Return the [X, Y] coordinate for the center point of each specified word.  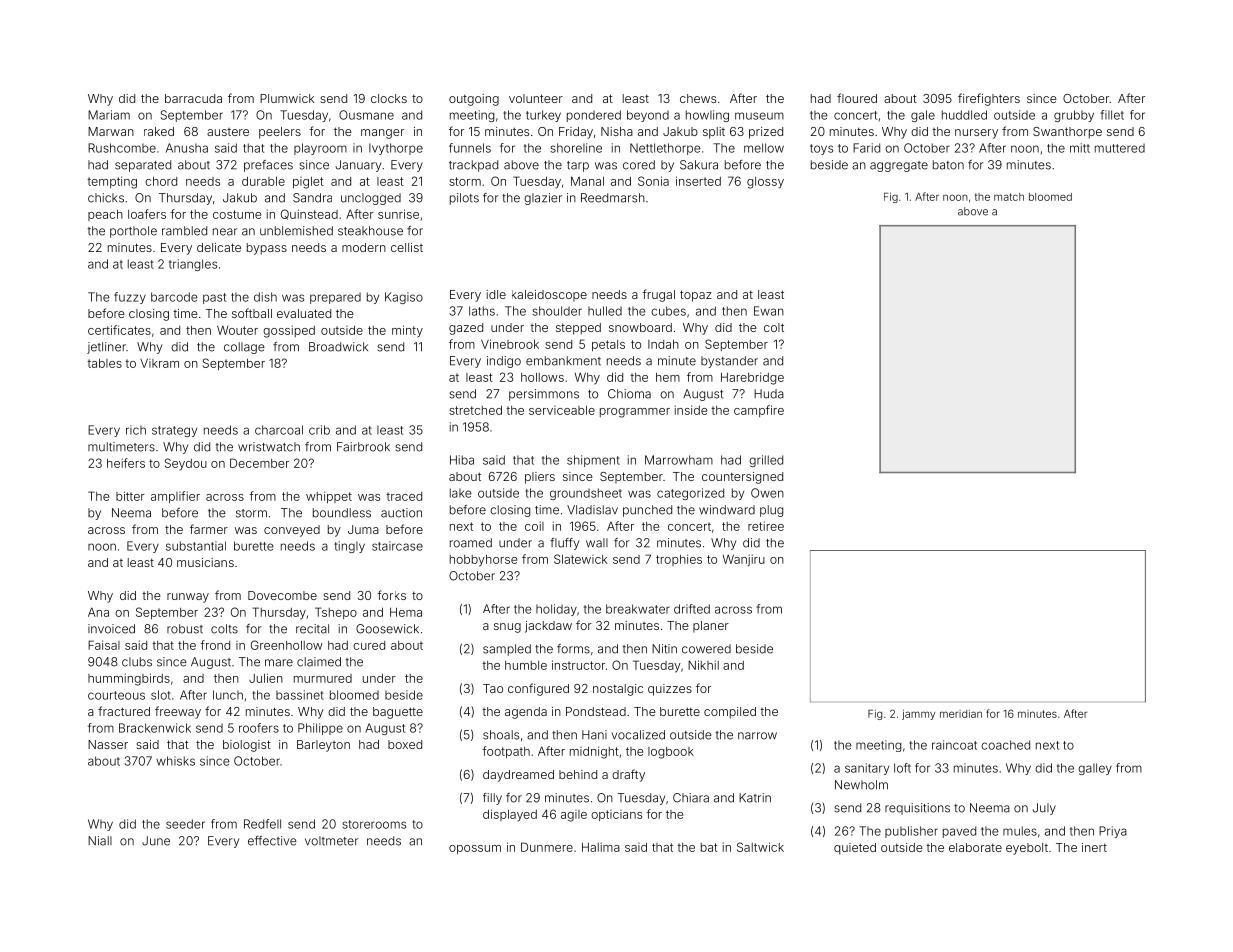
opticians [616, 815]
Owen [767, 493]
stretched [475, 410]
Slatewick [580, 559]
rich [136, 430]
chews [698, 98]
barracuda [193, 98]
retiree [766, 526]
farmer [209, 529]
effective [272, 841]
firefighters [989, 99]
